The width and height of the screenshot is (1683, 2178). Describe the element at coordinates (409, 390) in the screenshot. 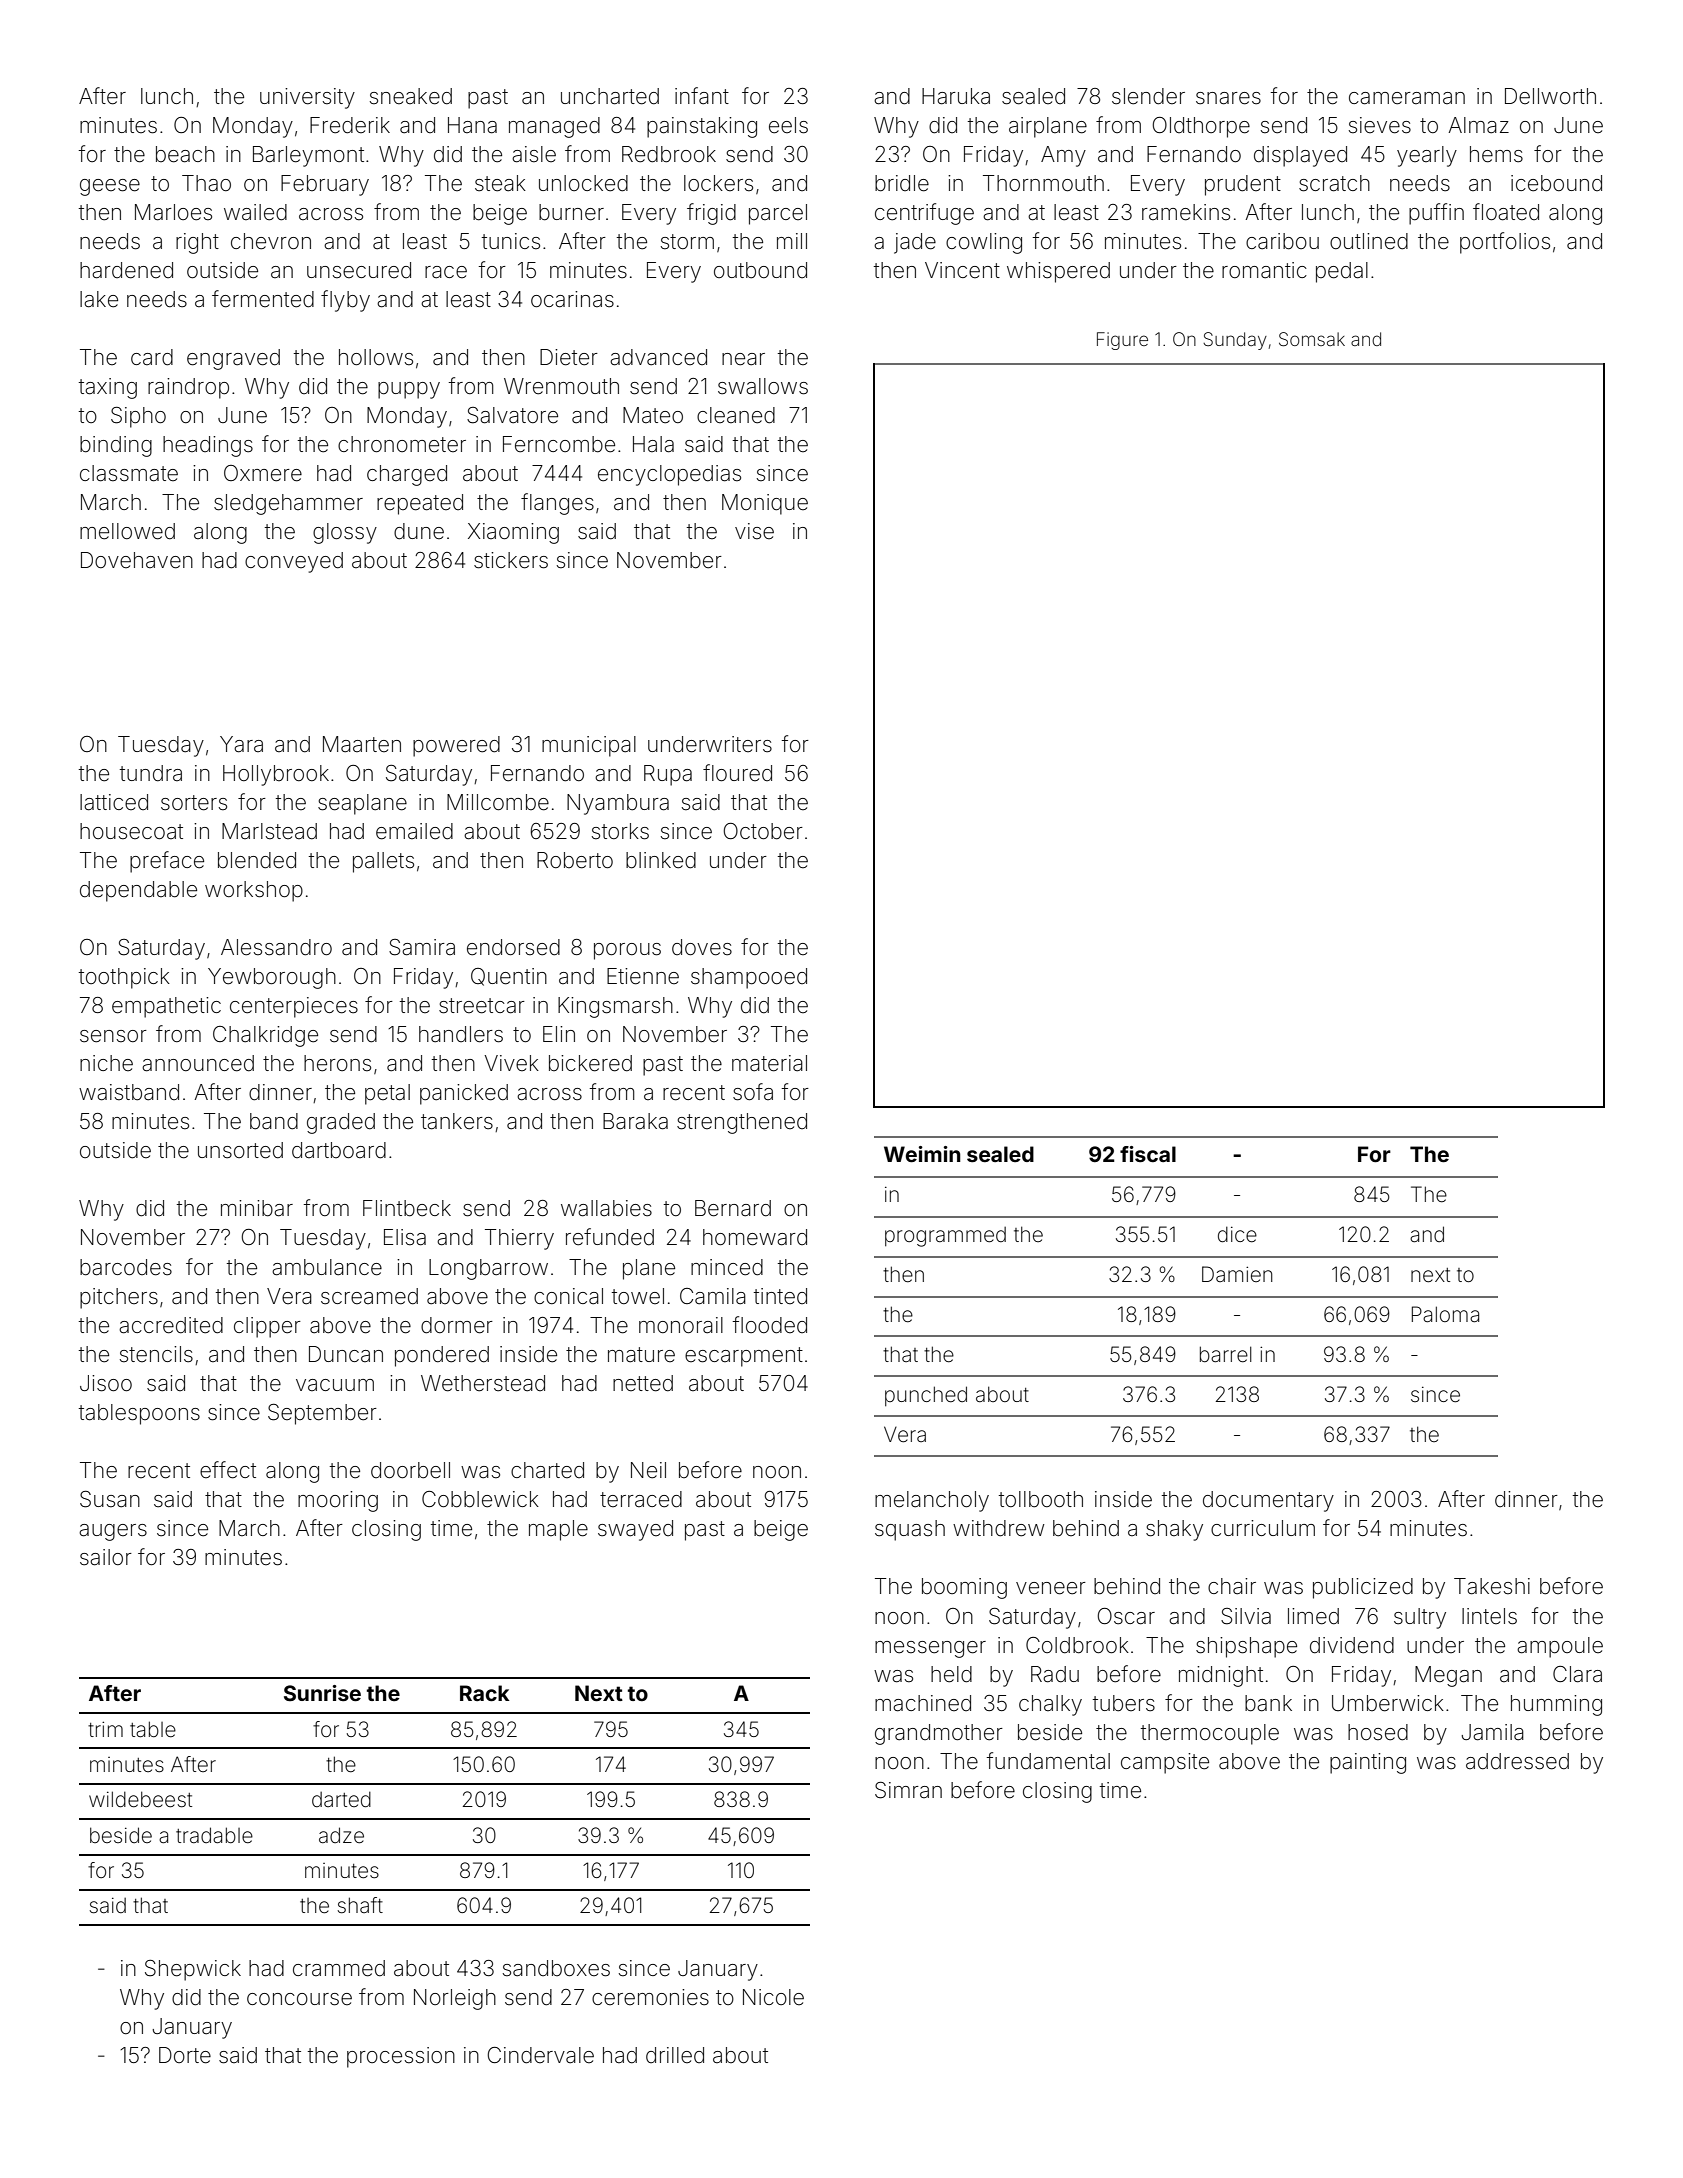

I see `puppy` at that location.
